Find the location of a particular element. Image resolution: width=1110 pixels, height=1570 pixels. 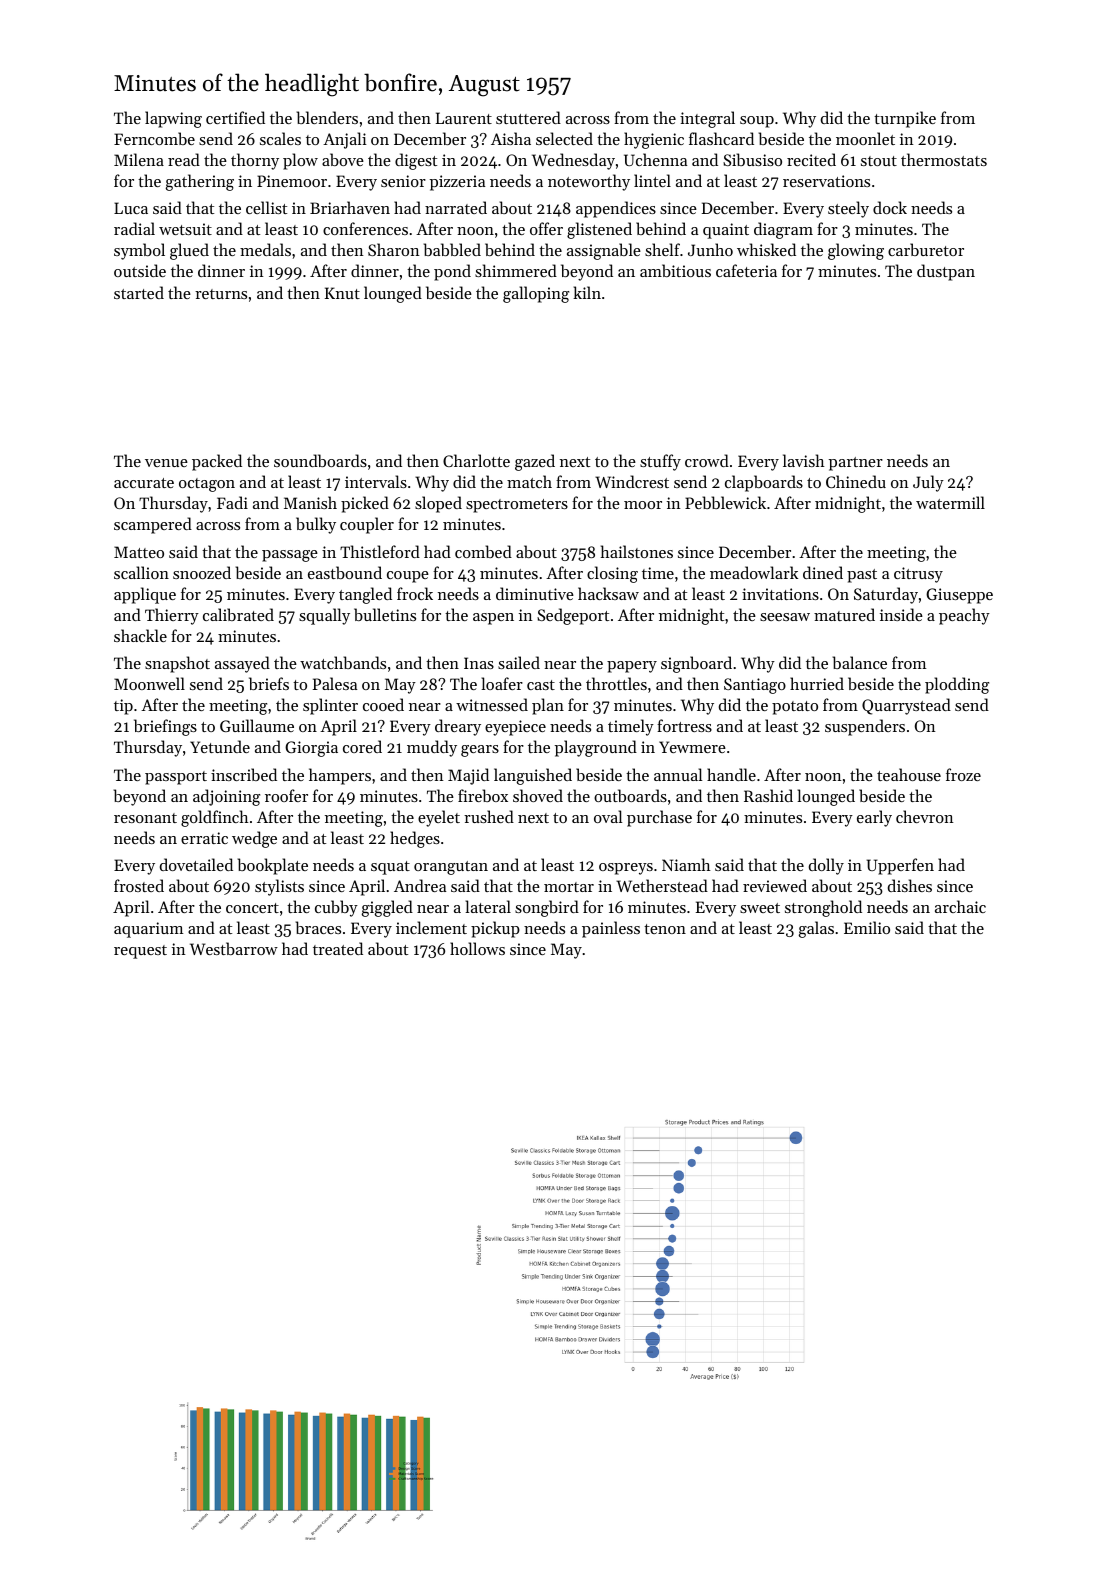

carburetor is located at coordinates (926, 249).
